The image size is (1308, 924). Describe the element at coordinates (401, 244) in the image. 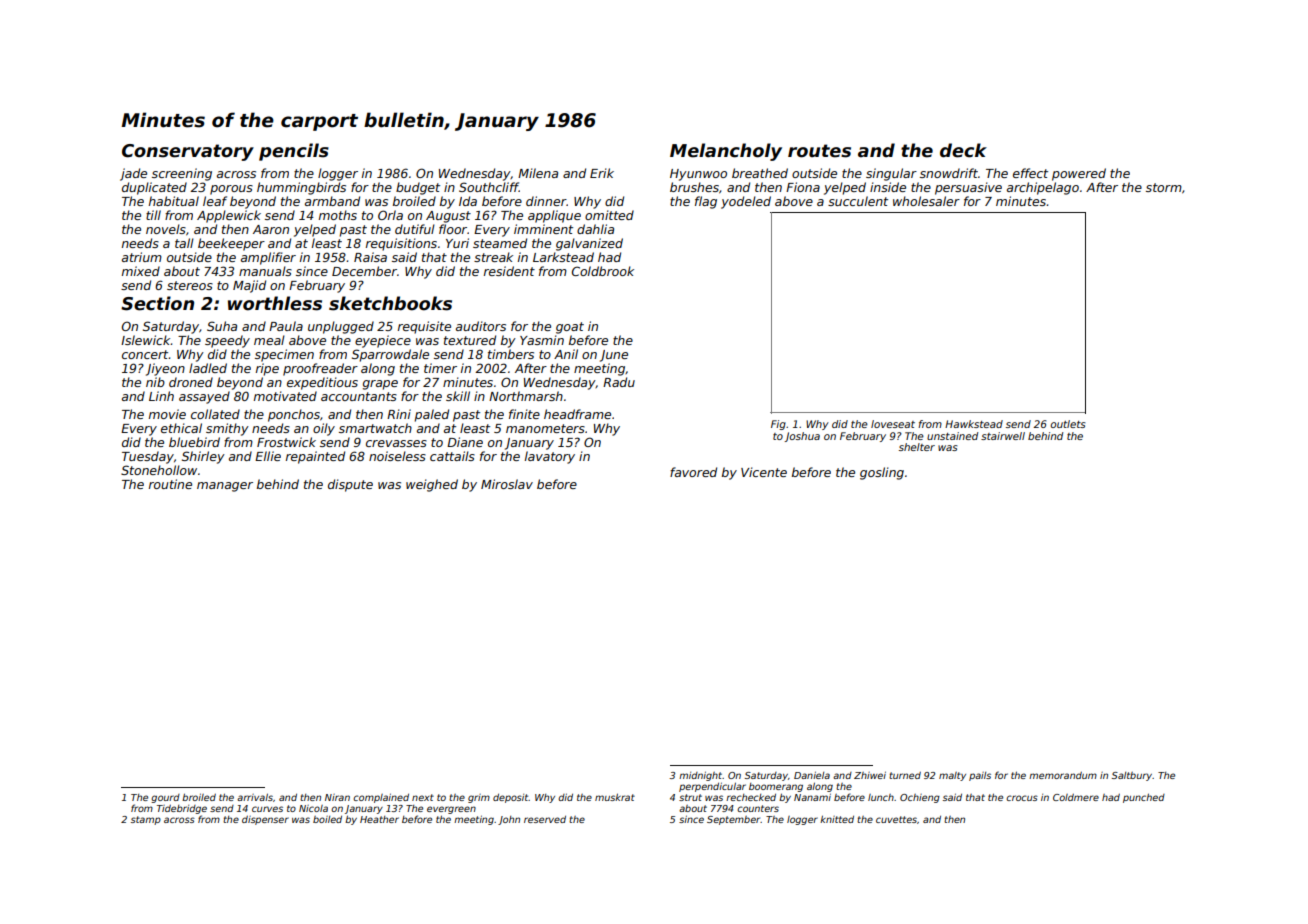

I see `requisitions` at that location.
